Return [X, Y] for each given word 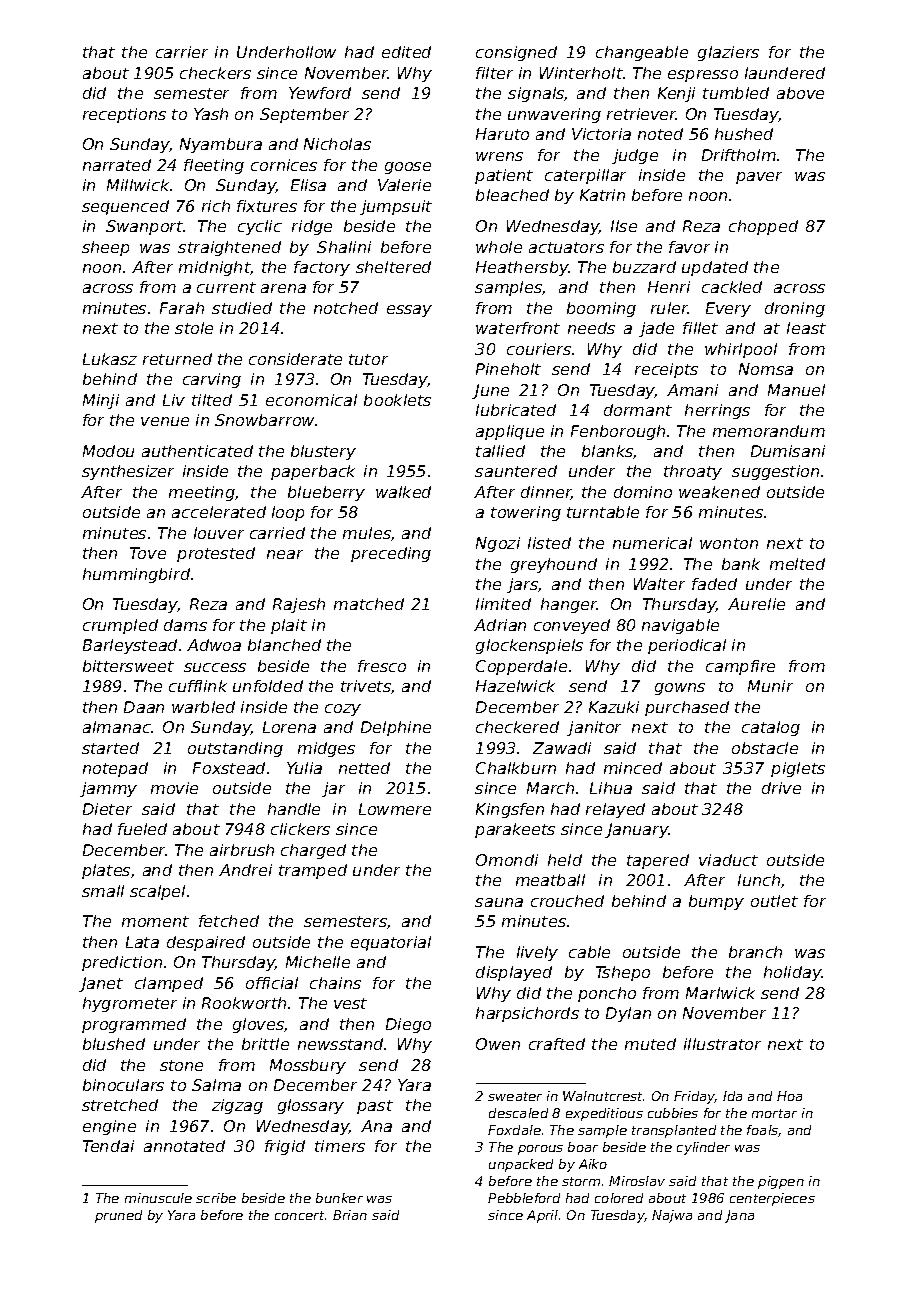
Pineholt [508, 369]
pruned [118, 1216]
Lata [142, 942]
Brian [350, 1215]
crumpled [120, 626]
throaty [693, 472]
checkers [215, 73]
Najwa [672, 1216]
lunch [759, 880]
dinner [546, 493]
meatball [550, 880]
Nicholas [337, 144]
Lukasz [110, 359]
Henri [669, 287]
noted [660, 134]
